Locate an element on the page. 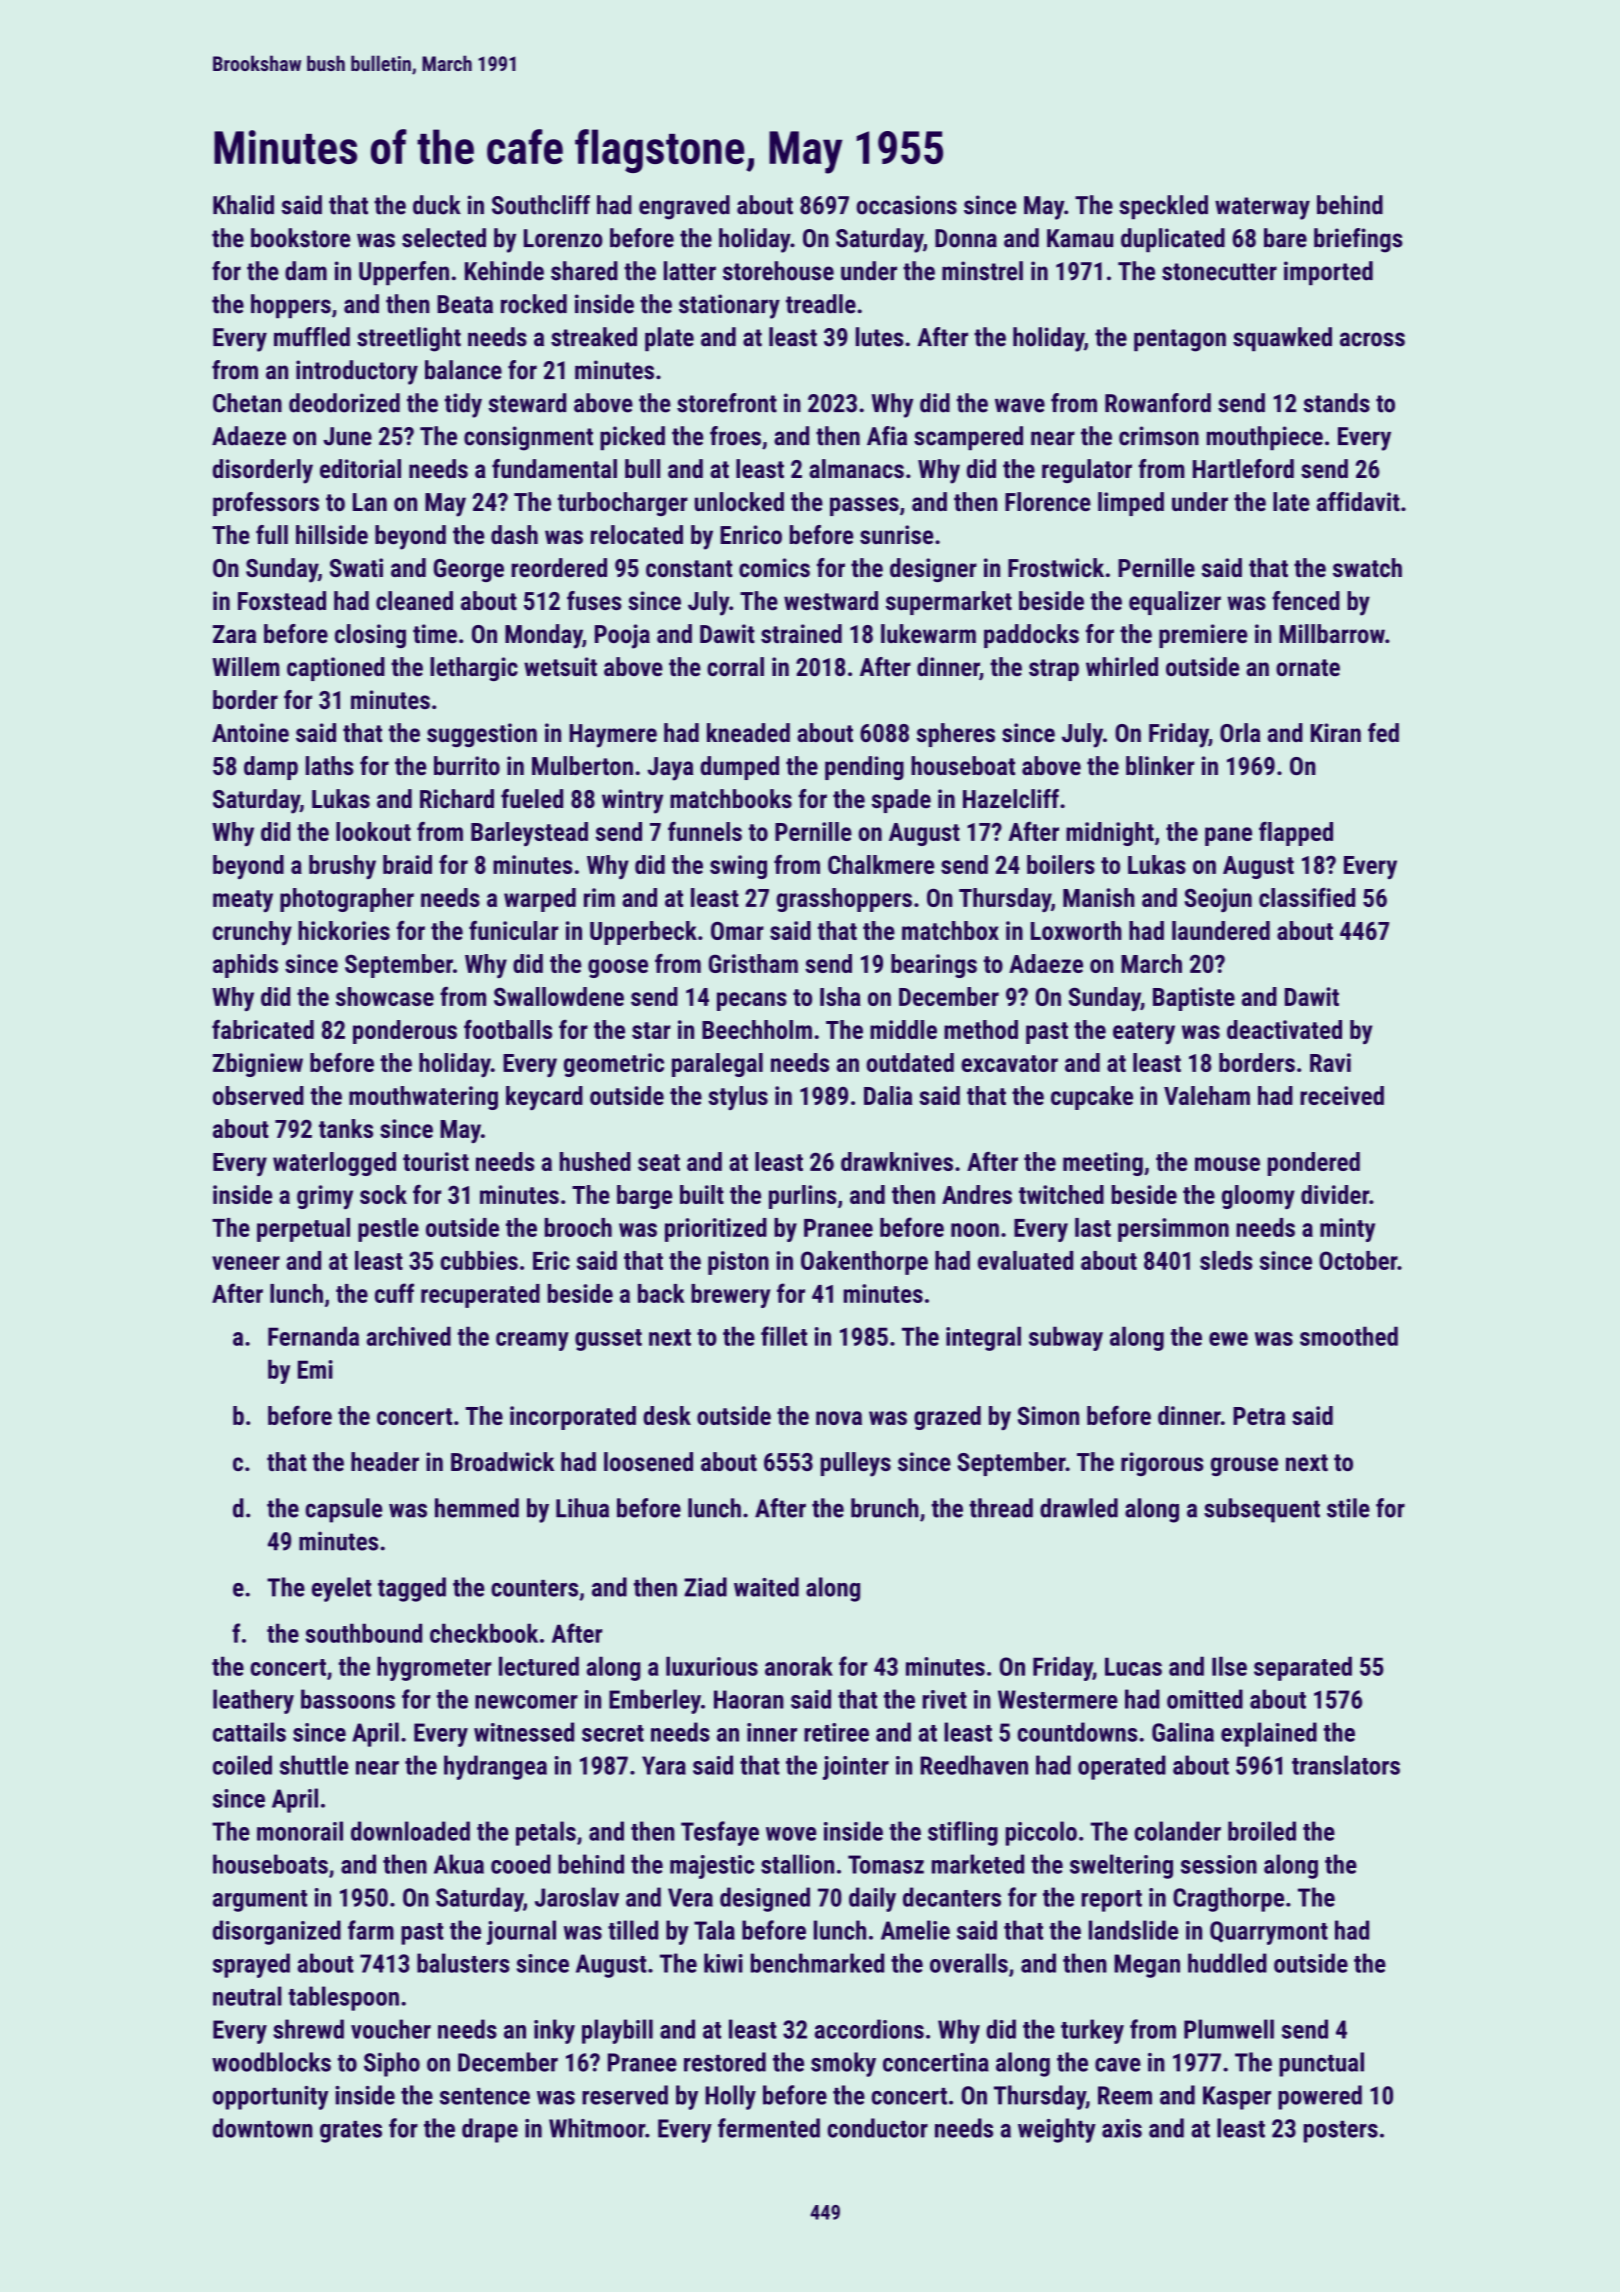 Image resolution: width=1620 pixels, height=2292 pixels. woodblocks is located at coordinates (271, 2062).
